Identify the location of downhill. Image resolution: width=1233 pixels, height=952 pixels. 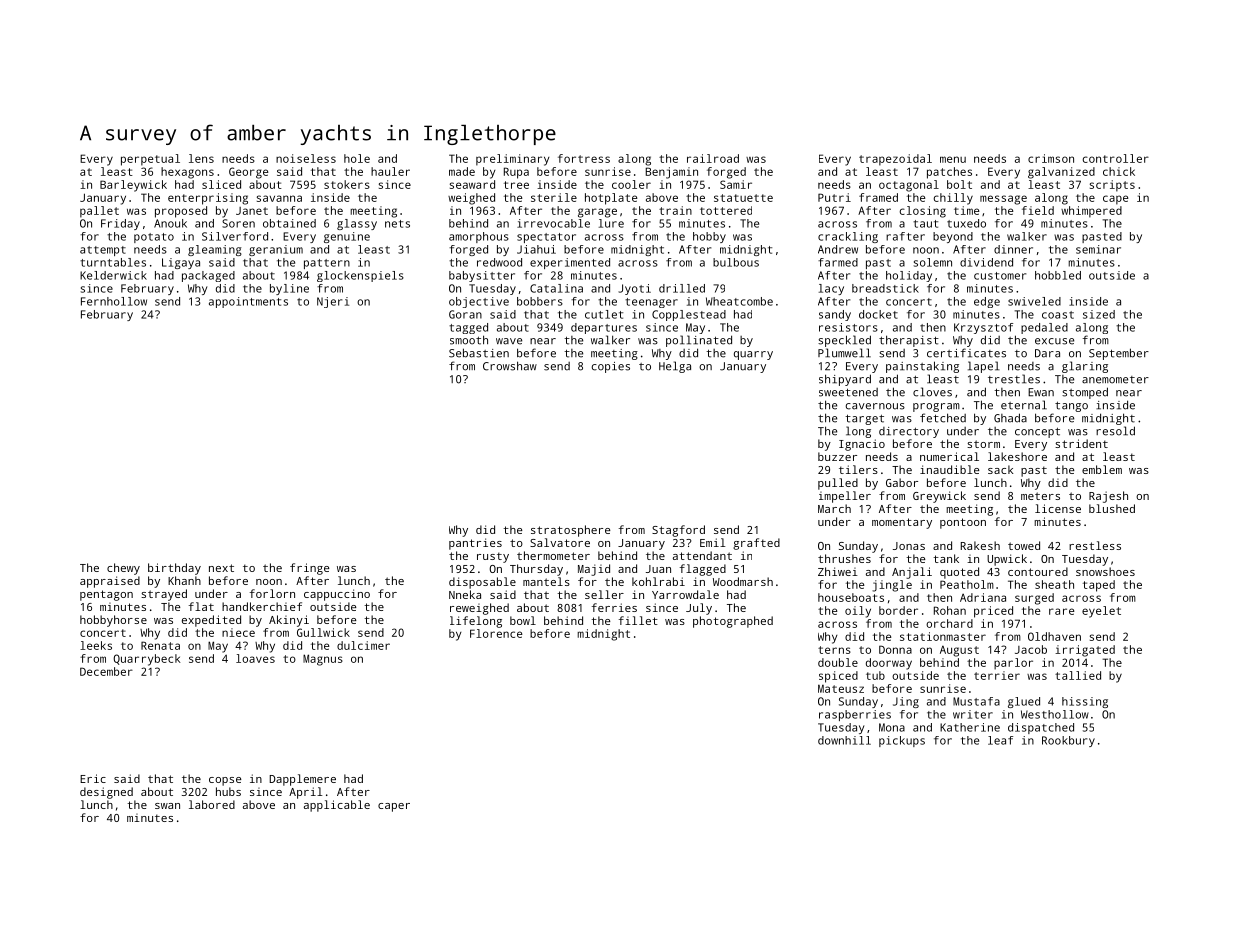
(844, 740).
